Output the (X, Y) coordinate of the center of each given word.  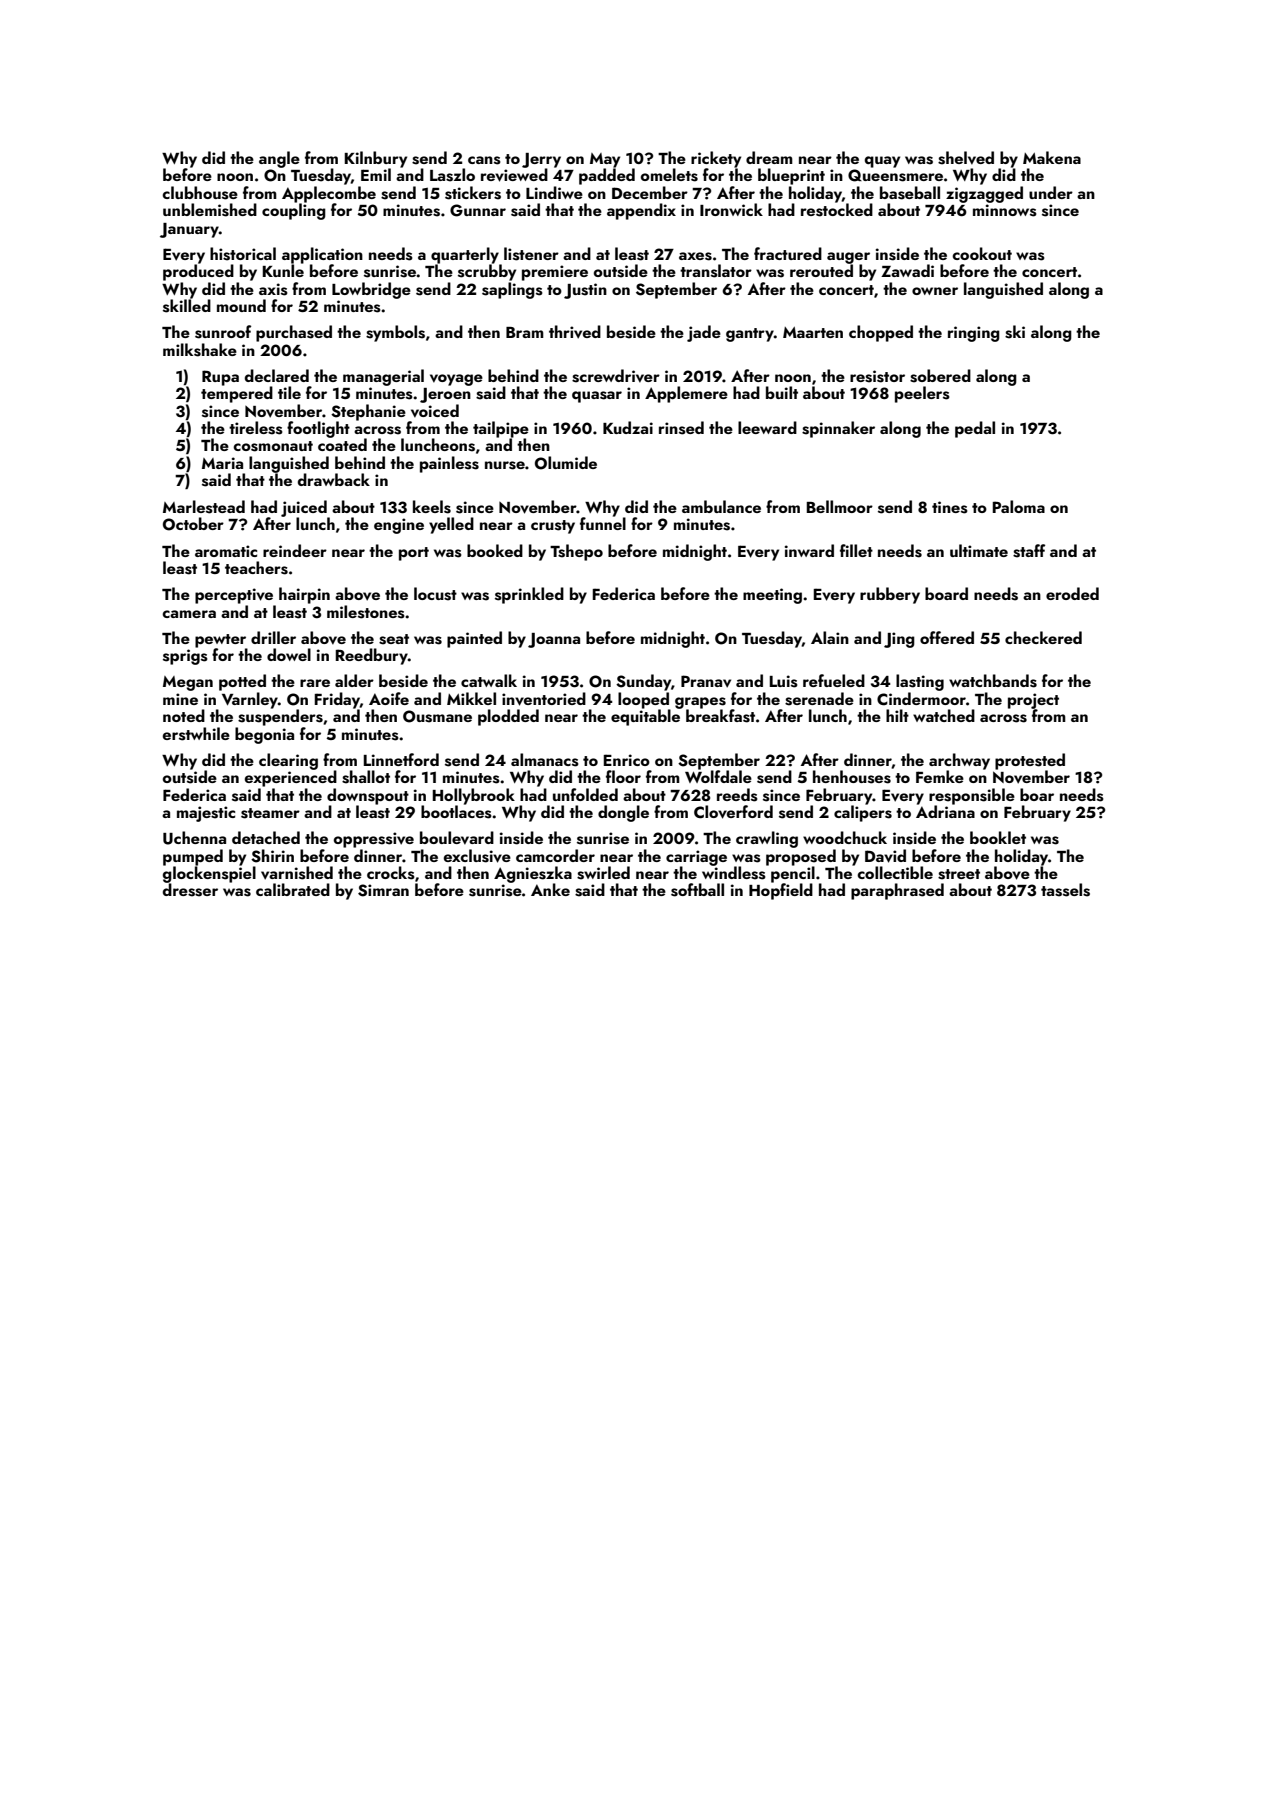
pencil (793, 874)
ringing (974, 334)
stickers (473, 193)
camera (189, 614)
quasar (597, 397)
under (1051, 192)
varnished (297, 873)
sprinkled (529, 595)
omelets (669, 175)
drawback (334, 479)
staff (1029, 551)
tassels (1065, 890)
